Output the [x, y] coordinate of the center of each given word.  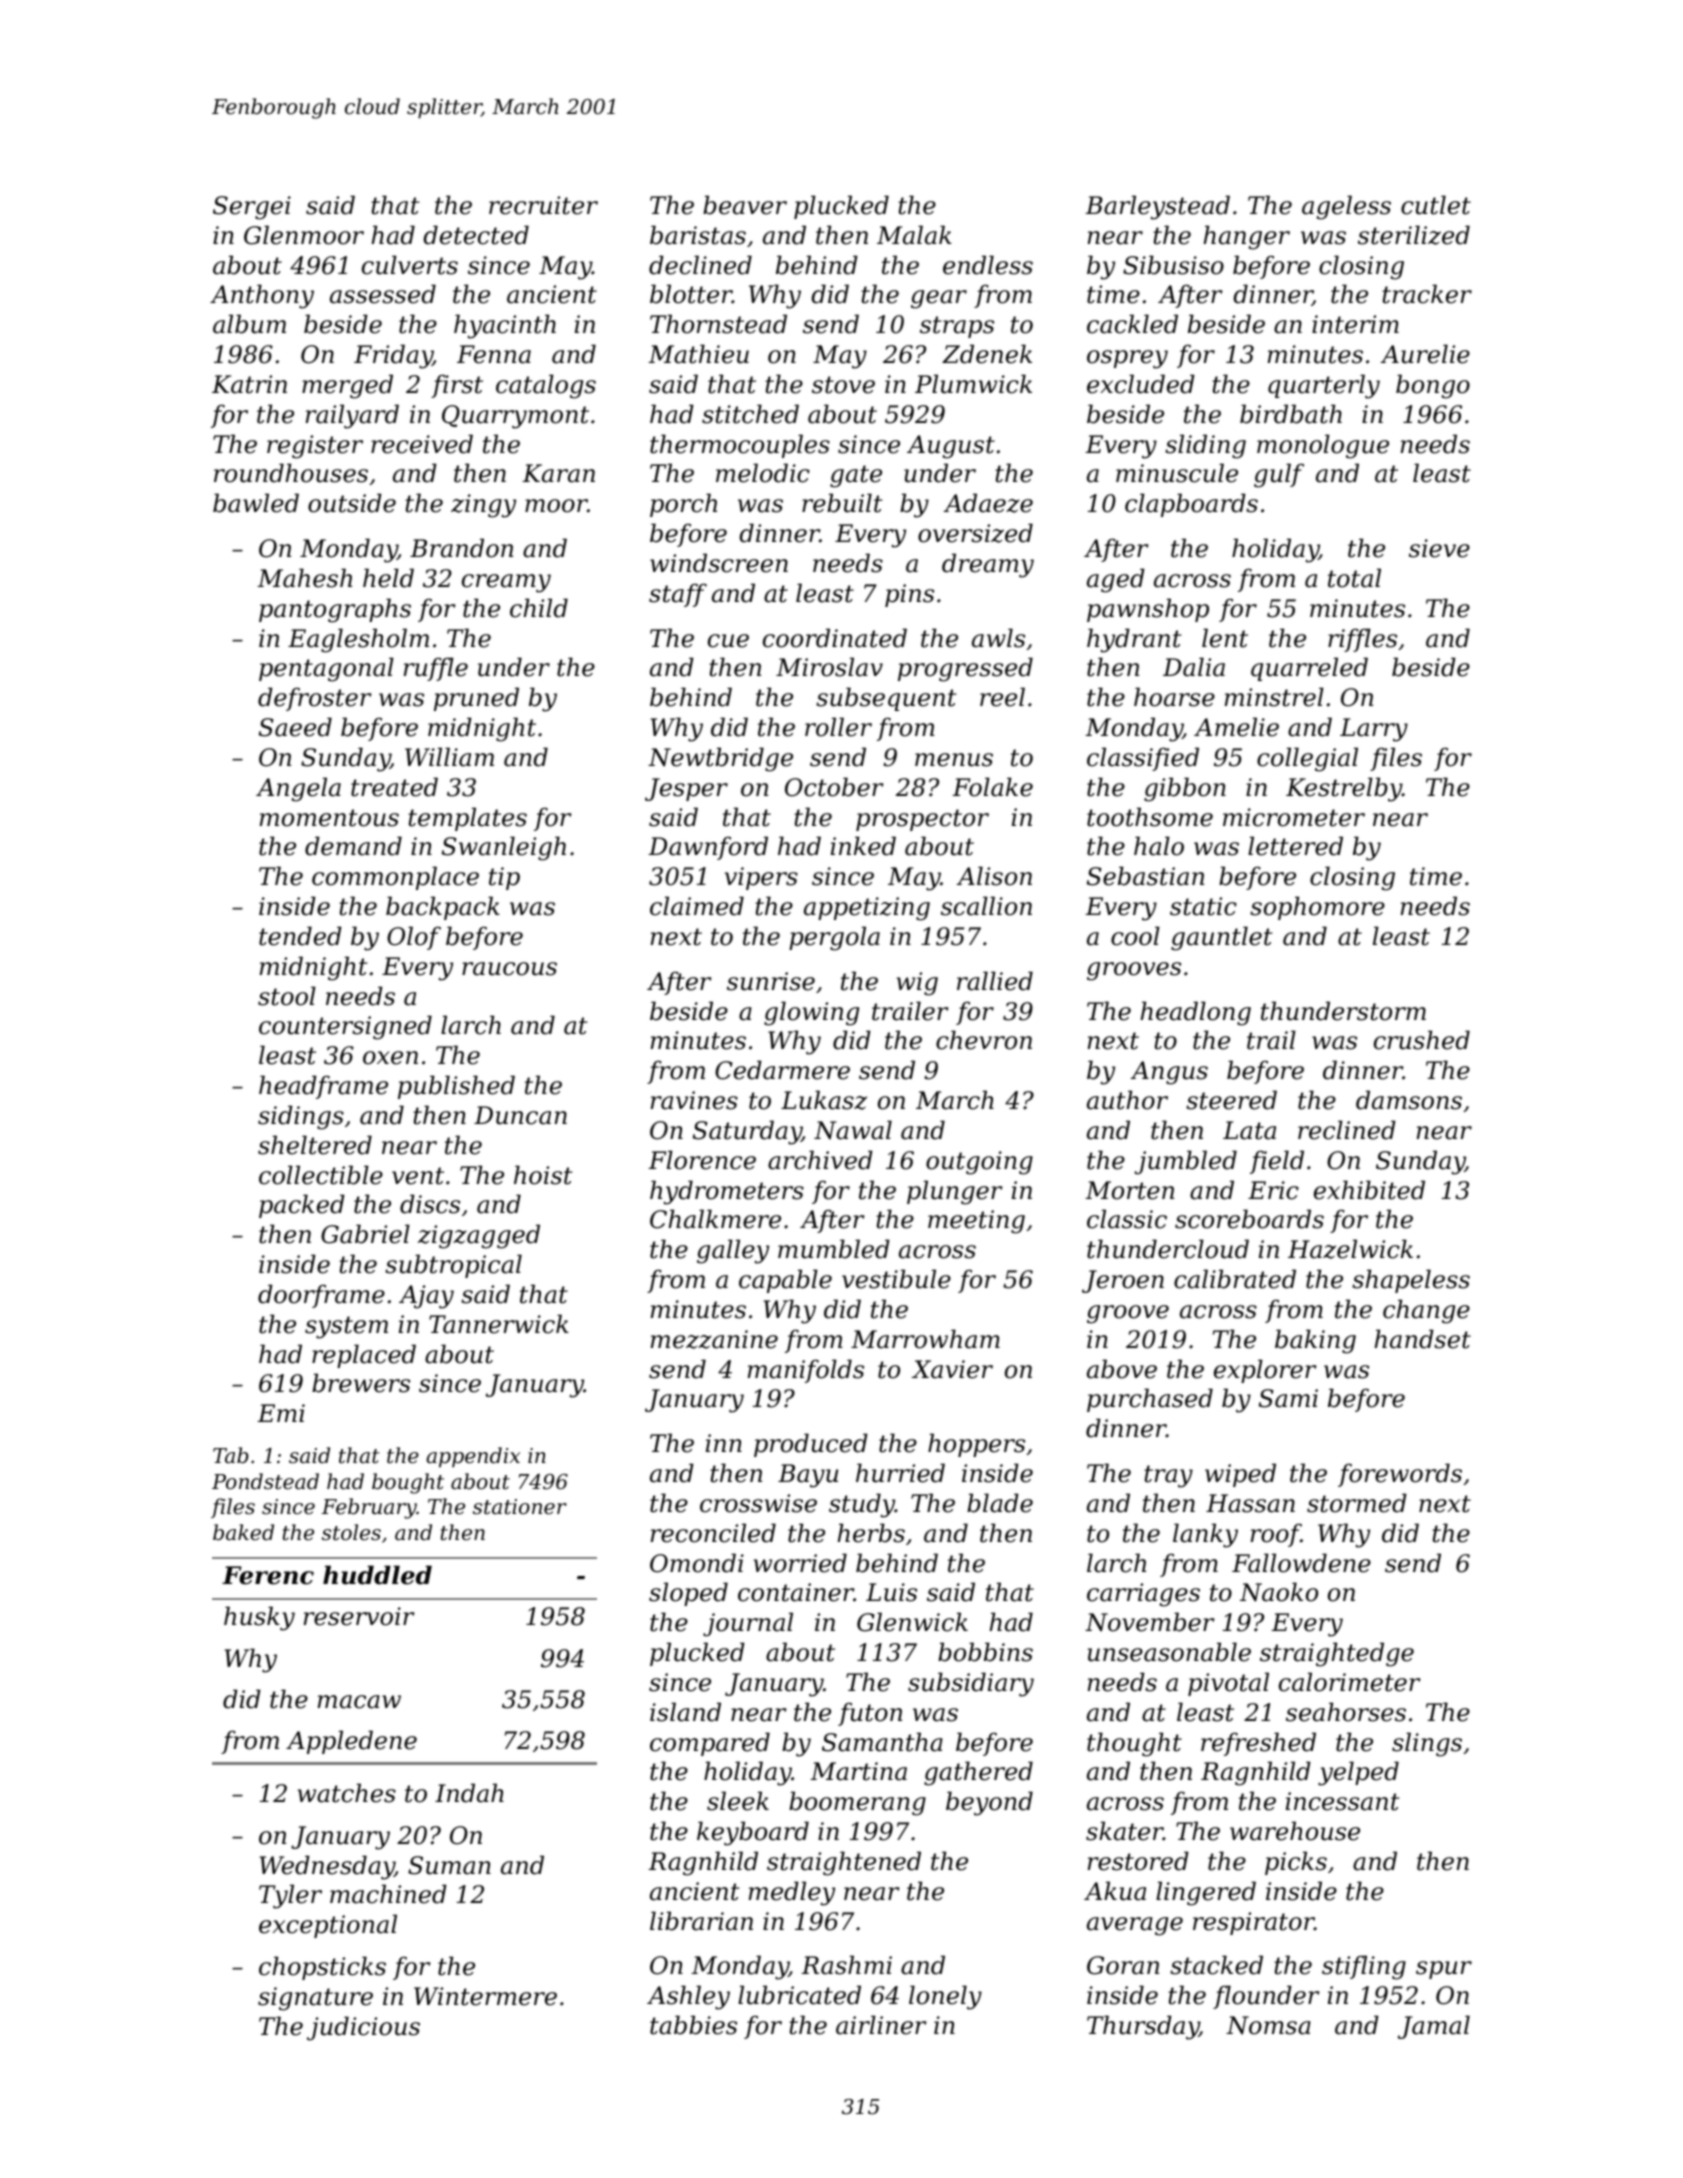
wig [917, 984]
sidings [301, 1117]
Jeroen [1123, 1281]
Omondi [697, 1563]
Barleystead [1157, 207]
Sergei [252, 208]
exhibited [1369, 1190]
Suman [449, 1865]
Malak [914, 235]
